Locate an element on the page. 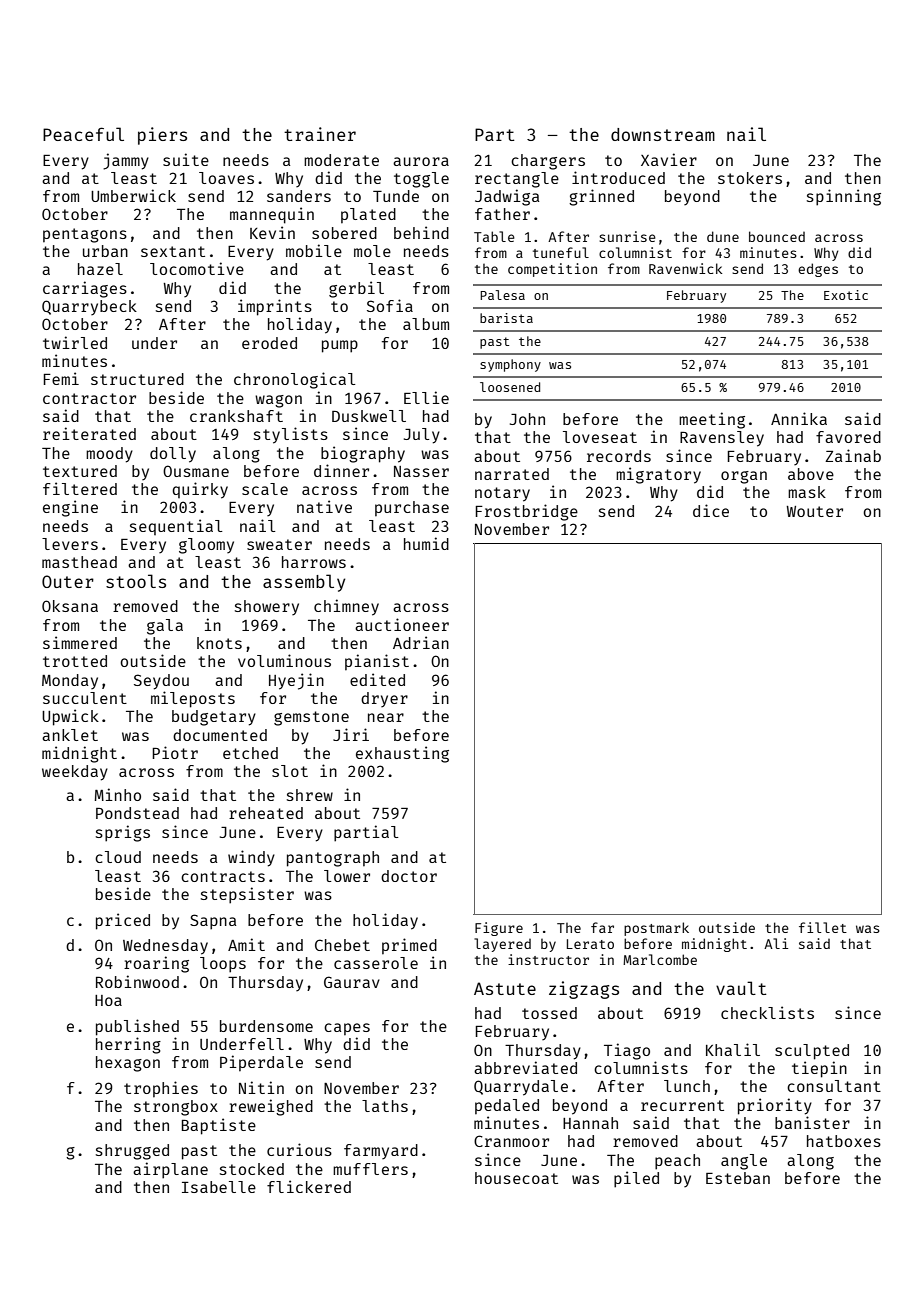 This document has width=924, height=1308. Upwick is located at coordinates (70, 717).
